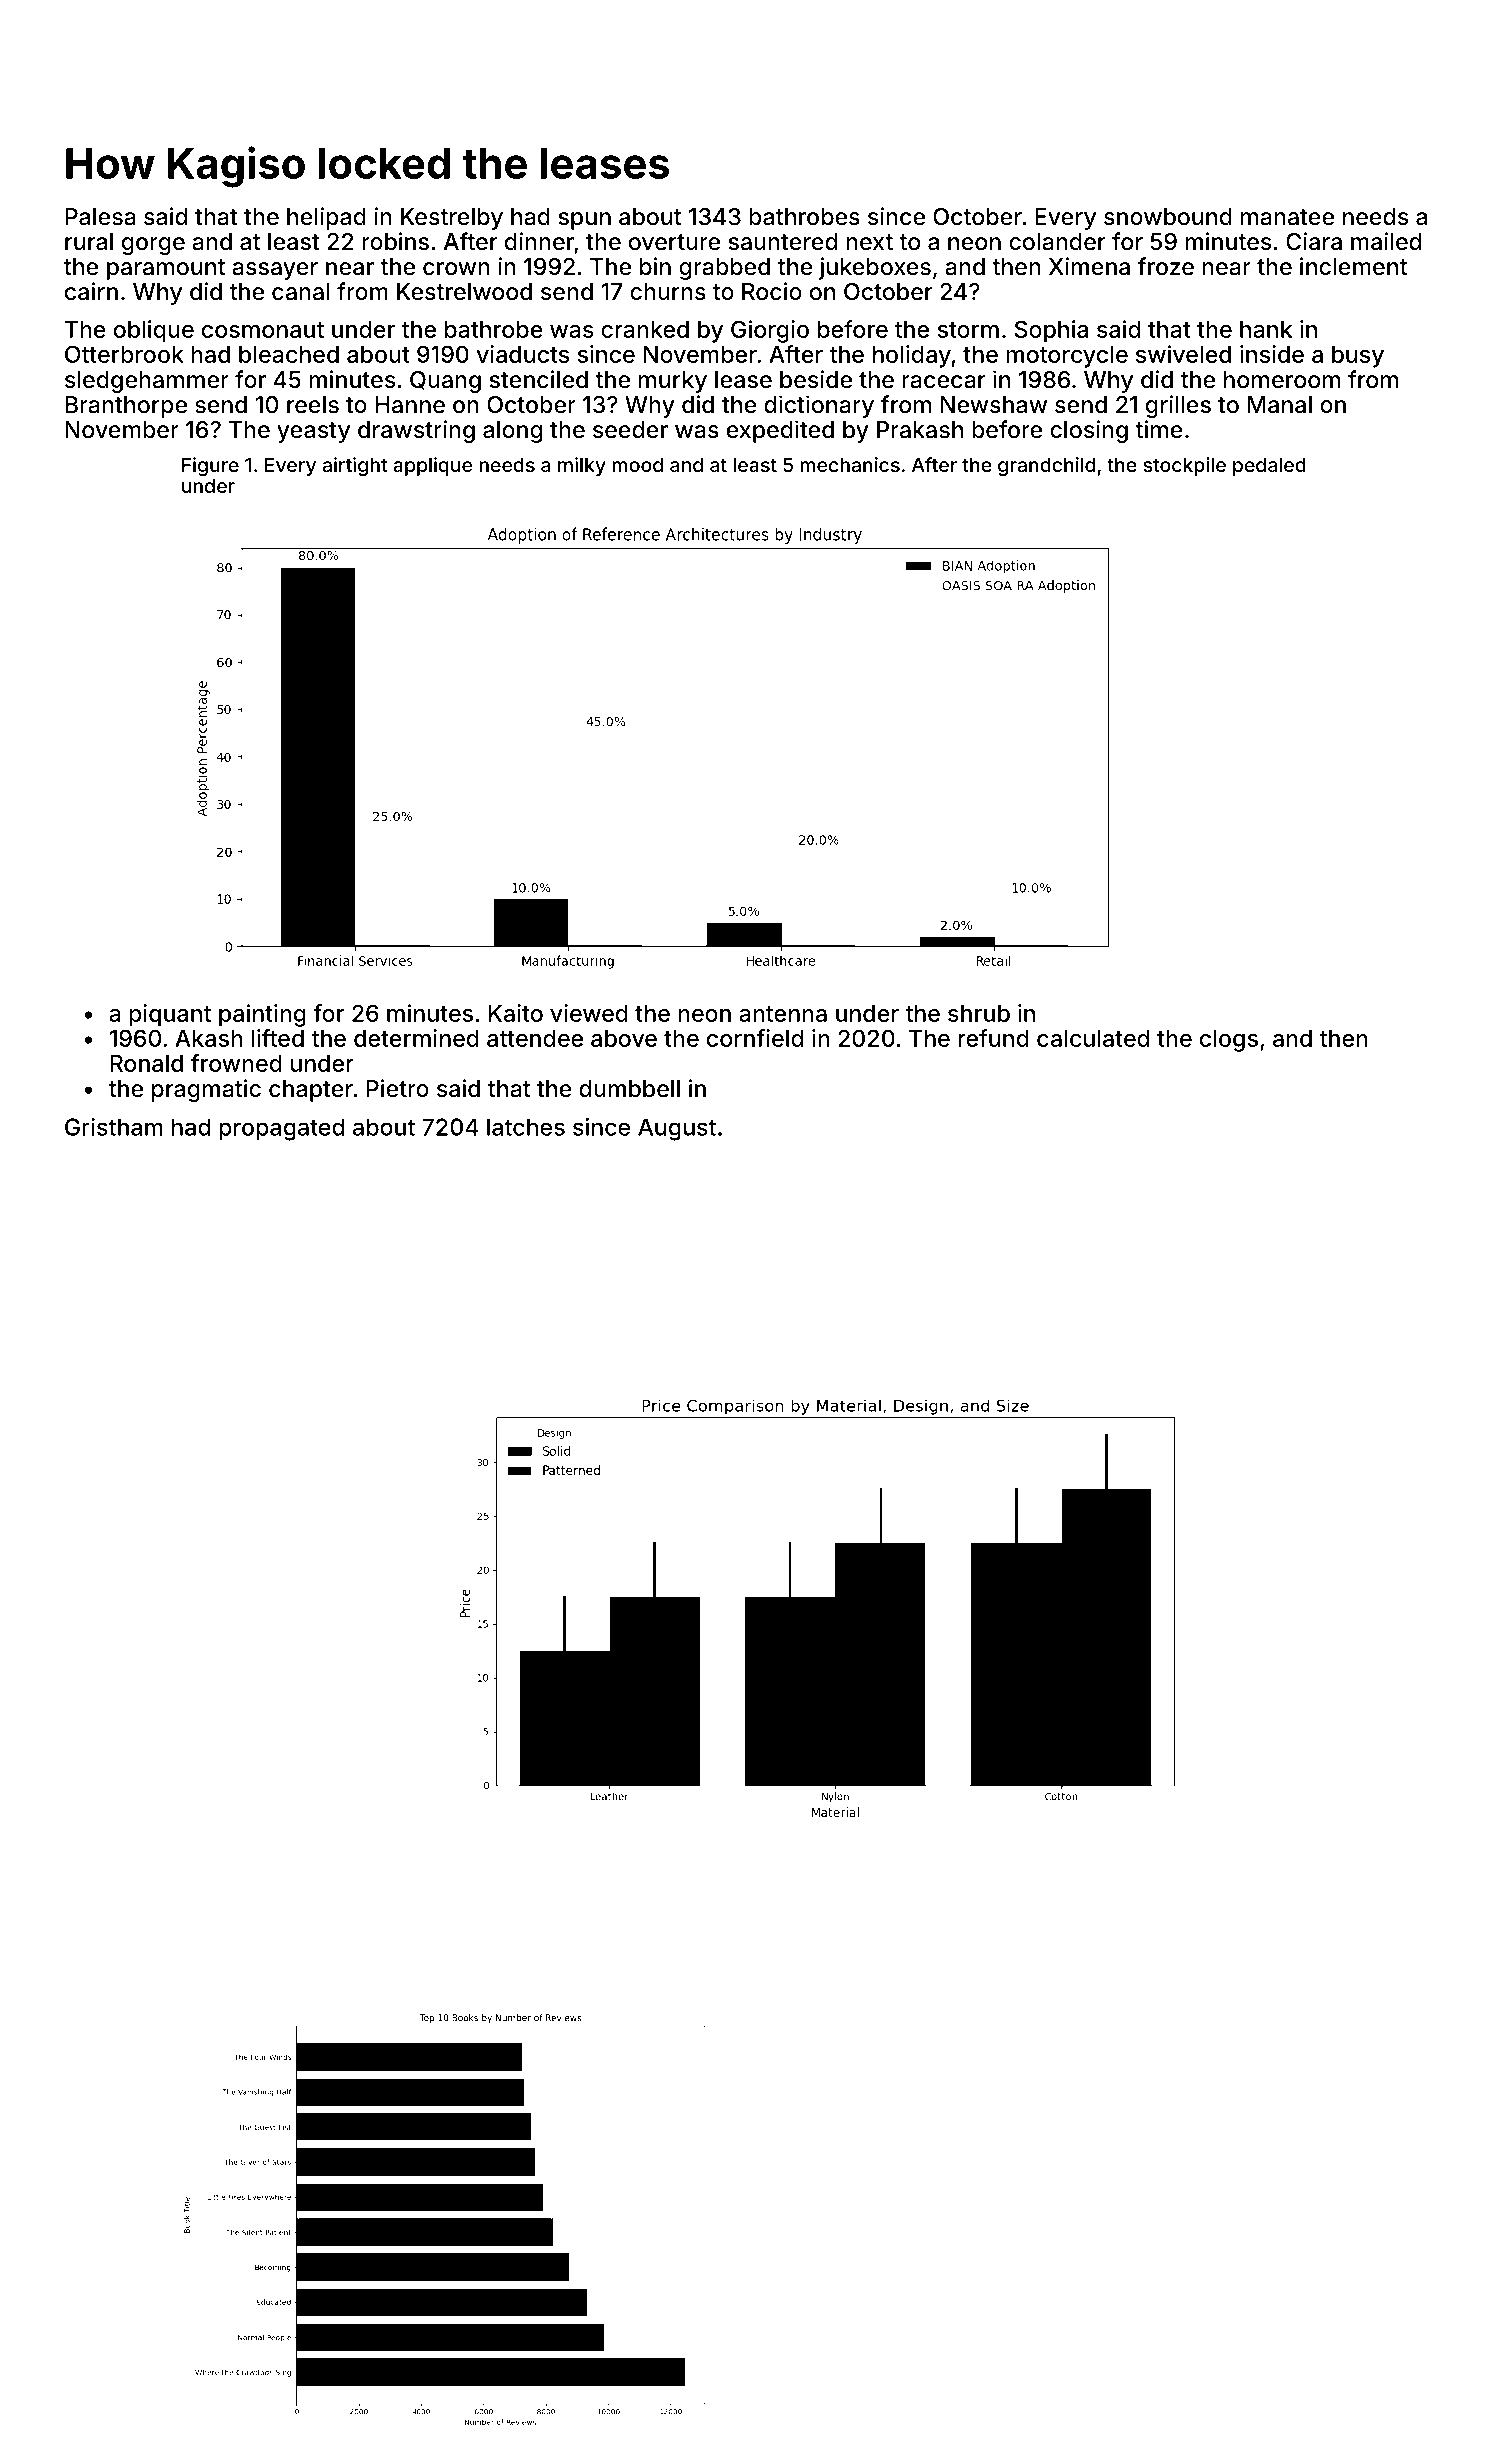 The height and width of the page is (2464, 1496). Describe the element at coordinates (313, 432) in the page. I see `yeasty` at that location.
